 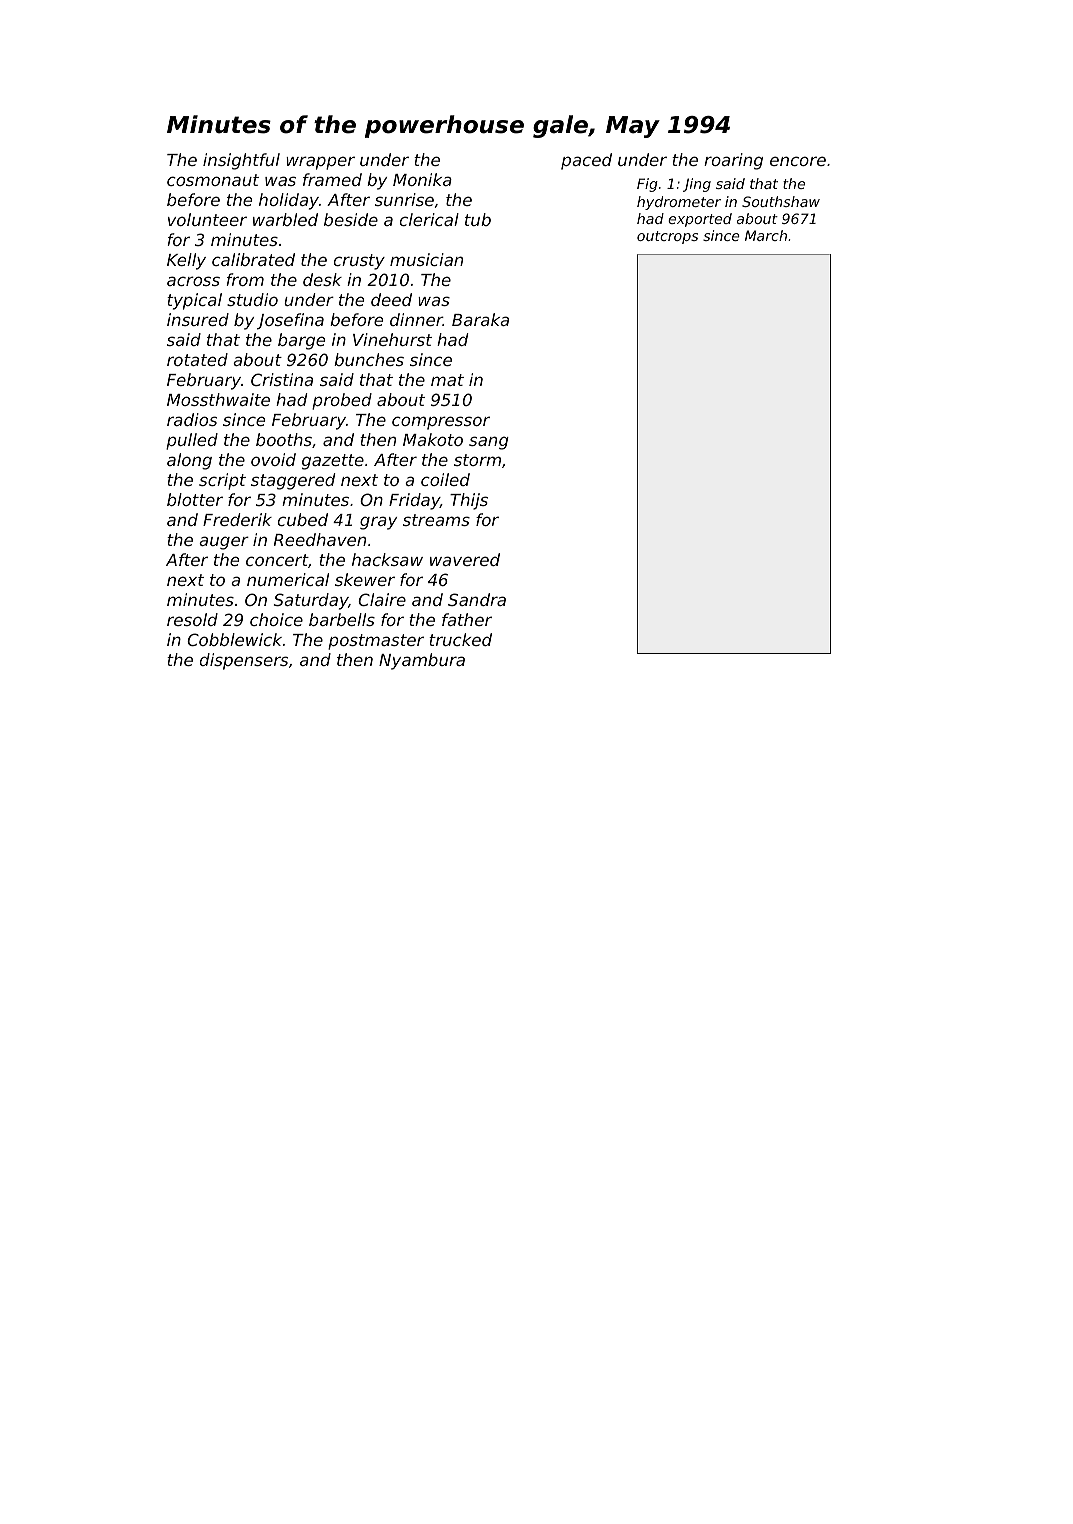 I want to click on rotated, so click(x=197, y=359).
